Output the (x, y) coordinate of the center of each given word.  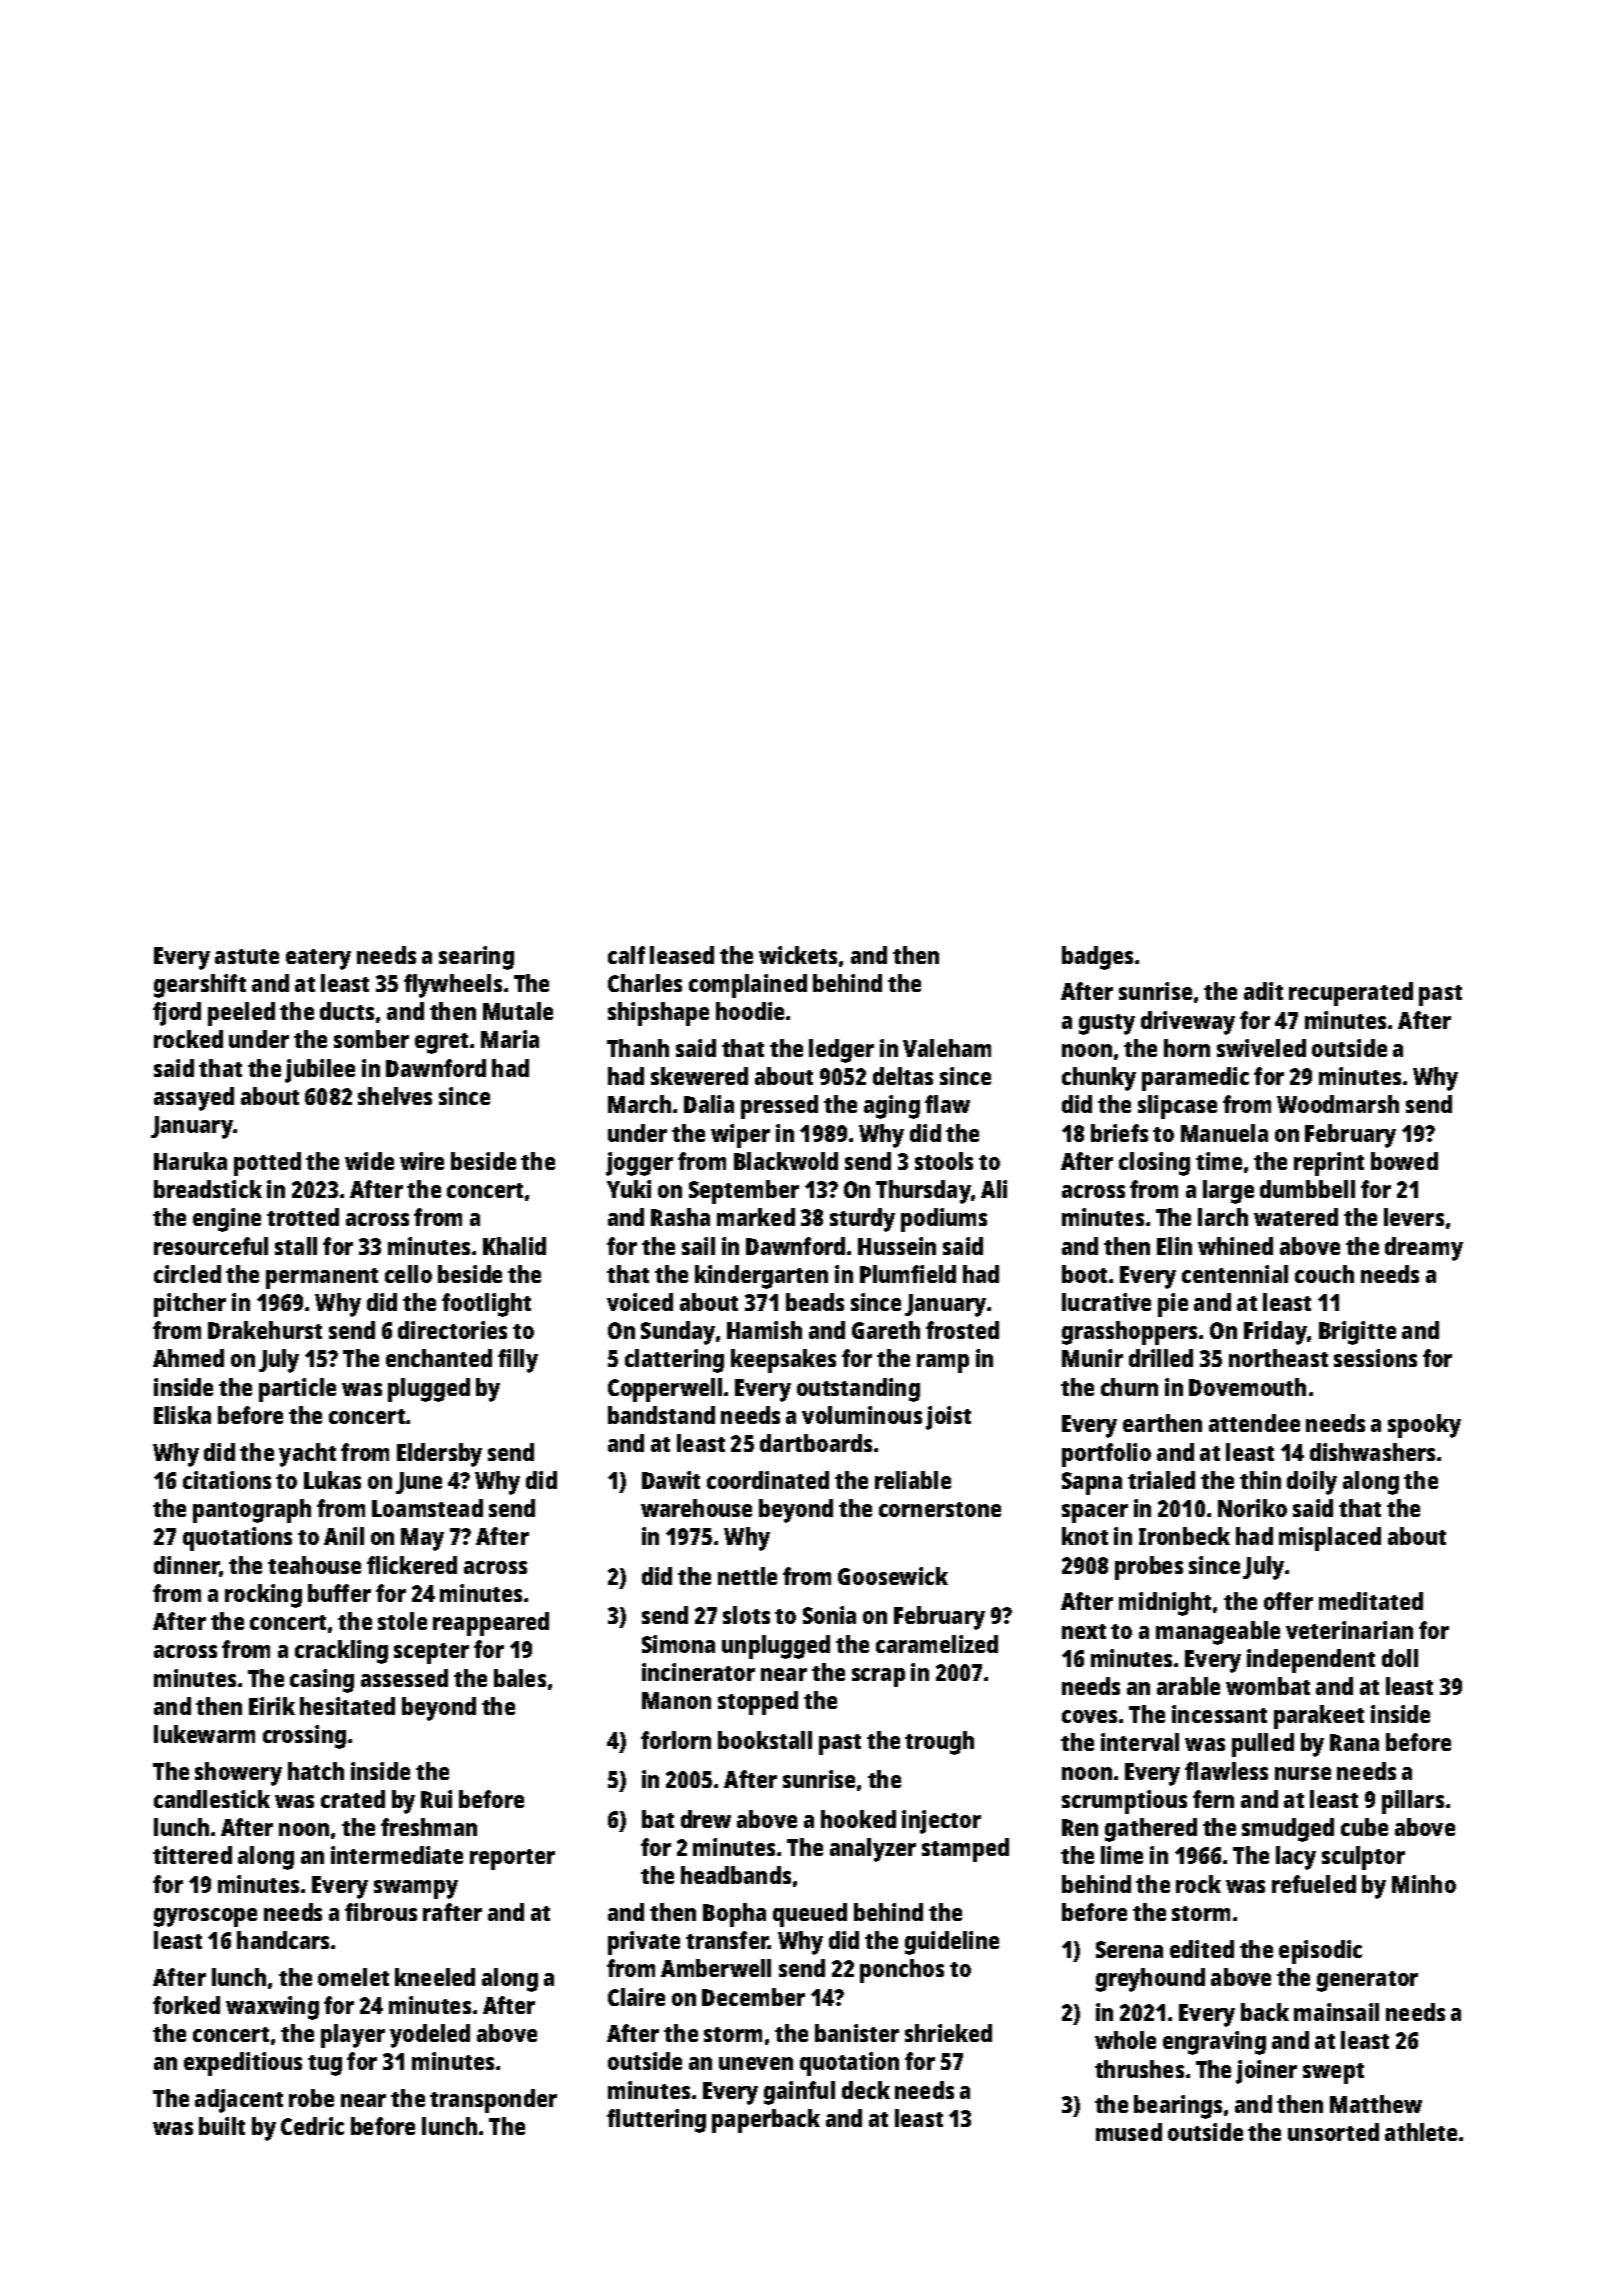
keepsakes (783, 1361)
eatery (318, 959)
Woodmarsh (1338, 1104)
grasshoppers (1129, 1333)
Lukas (332, 1480)
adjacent (239, 2101)
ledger (841, 1051)
